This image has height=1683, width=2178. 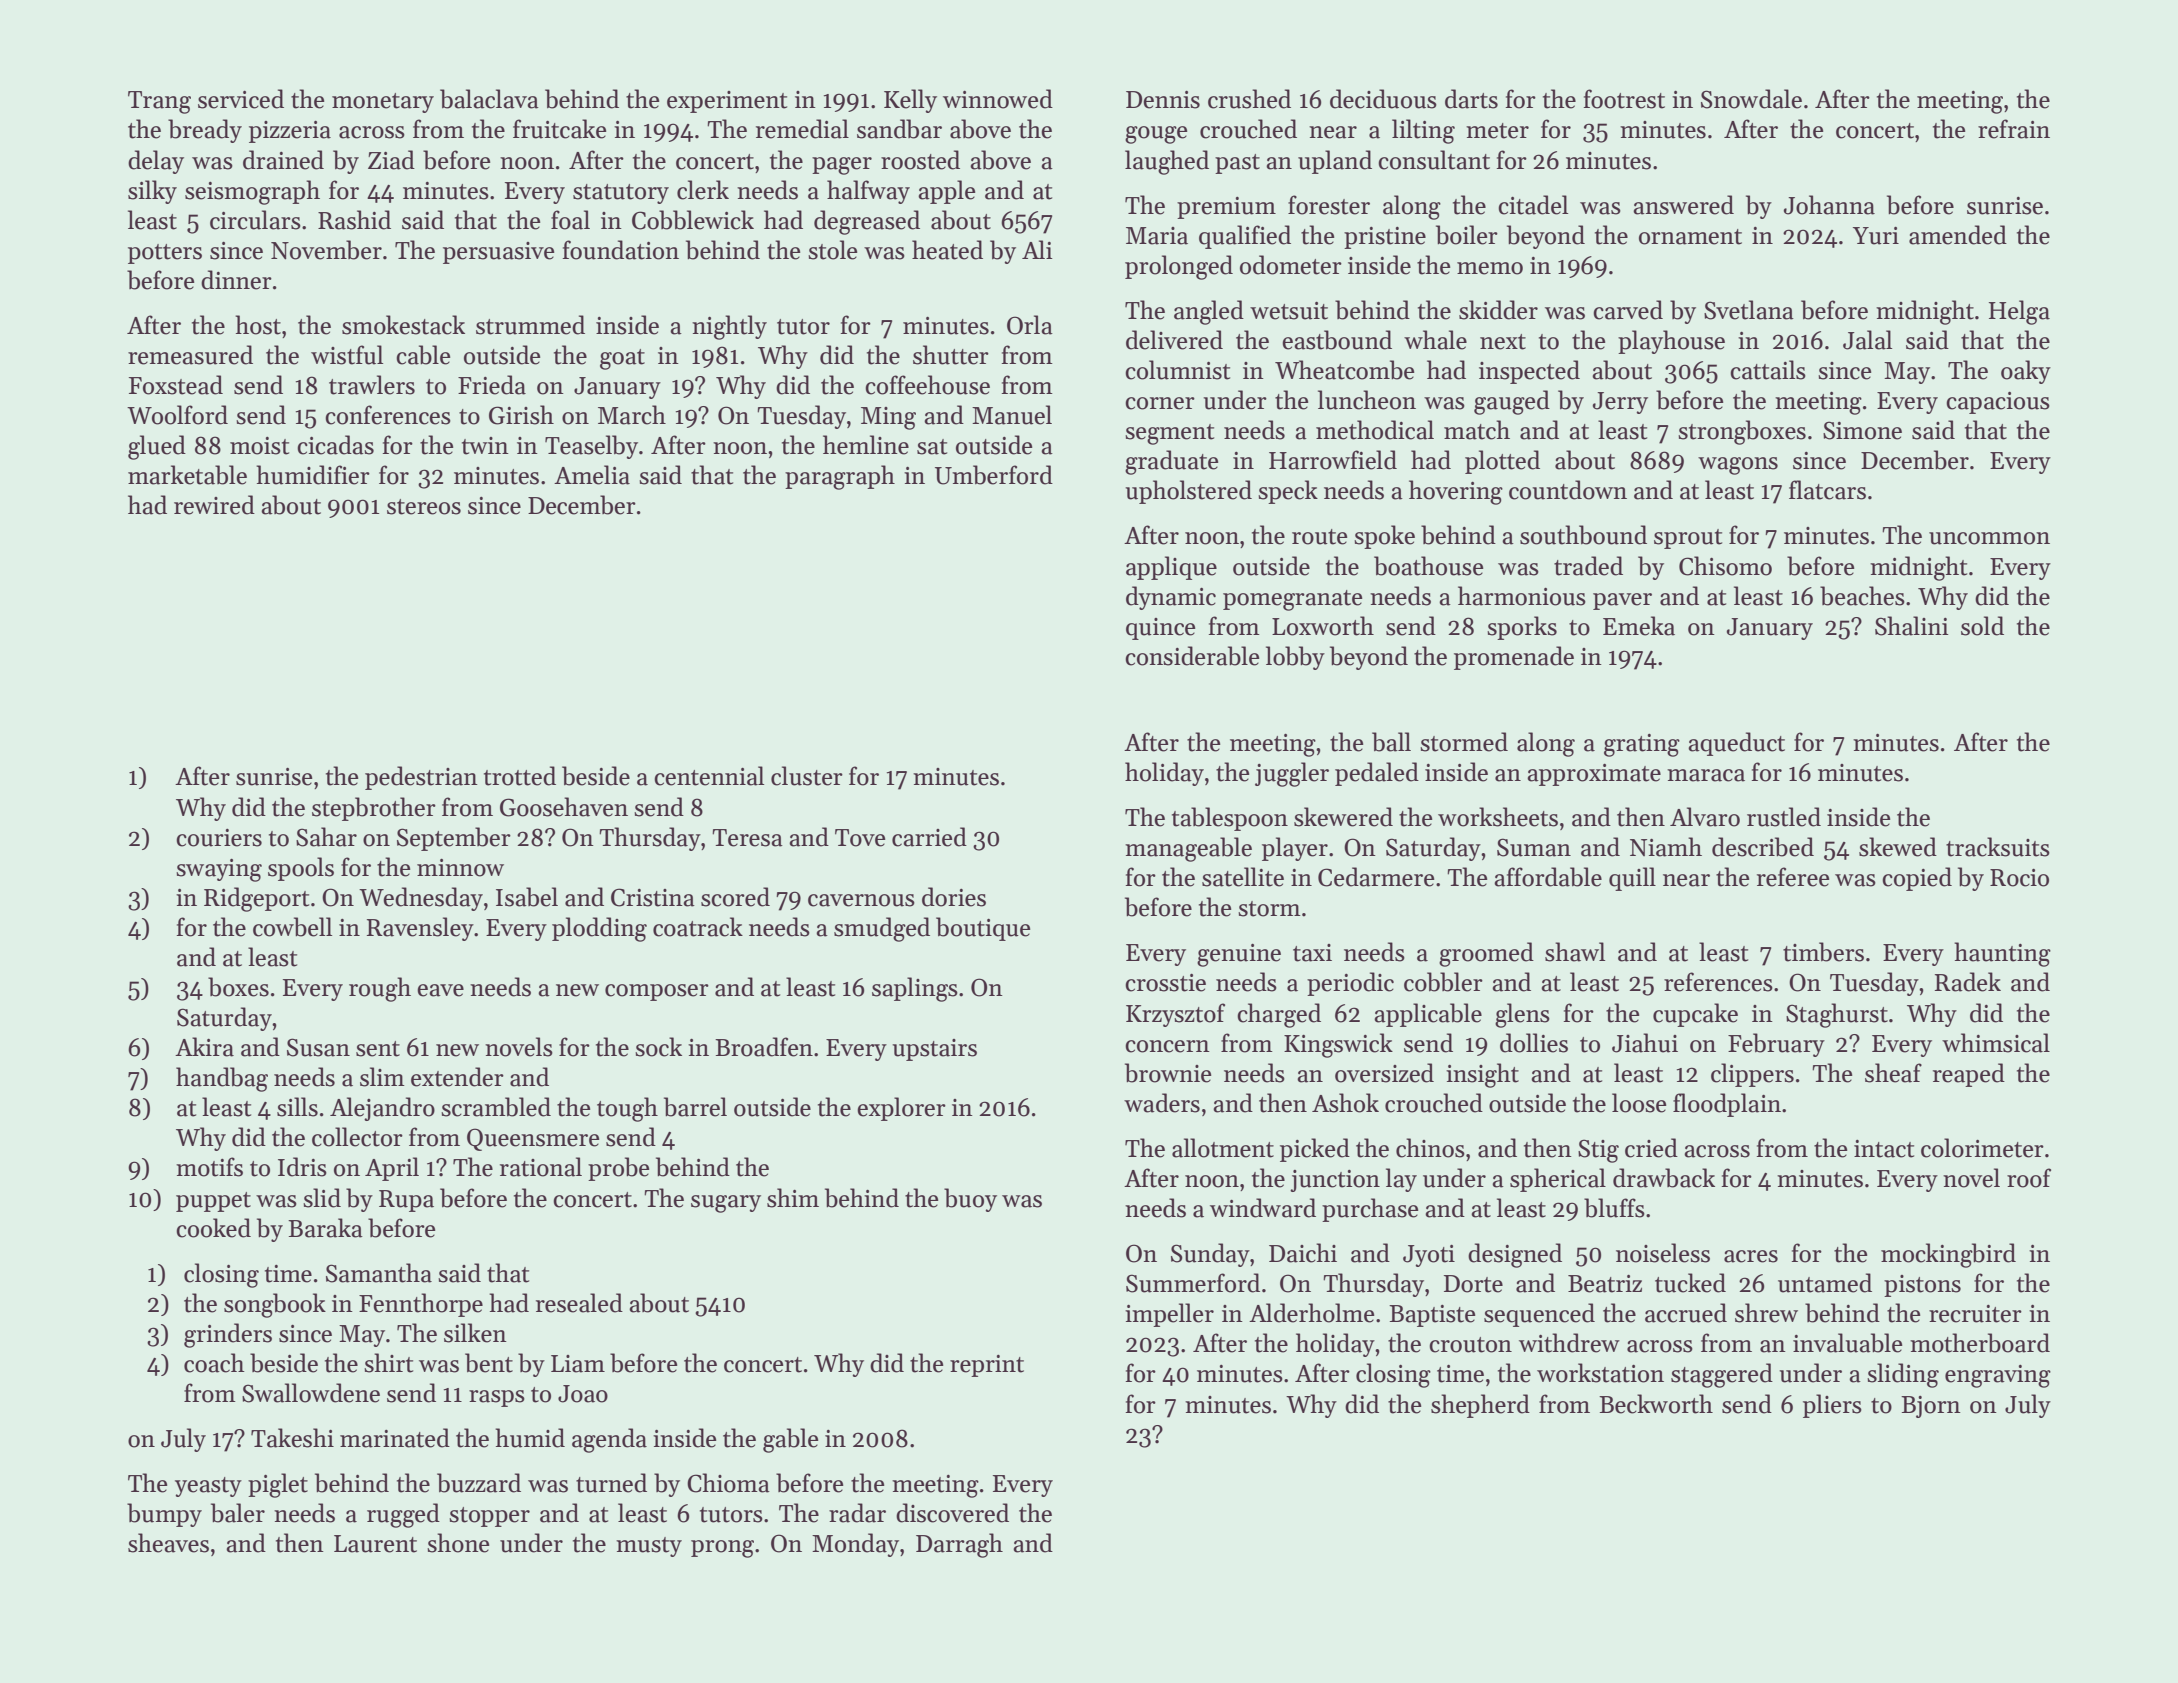 What do you see at coordinates (1583, 535) in the image?
I see `southbound` at bounding box center [1583, 535].
